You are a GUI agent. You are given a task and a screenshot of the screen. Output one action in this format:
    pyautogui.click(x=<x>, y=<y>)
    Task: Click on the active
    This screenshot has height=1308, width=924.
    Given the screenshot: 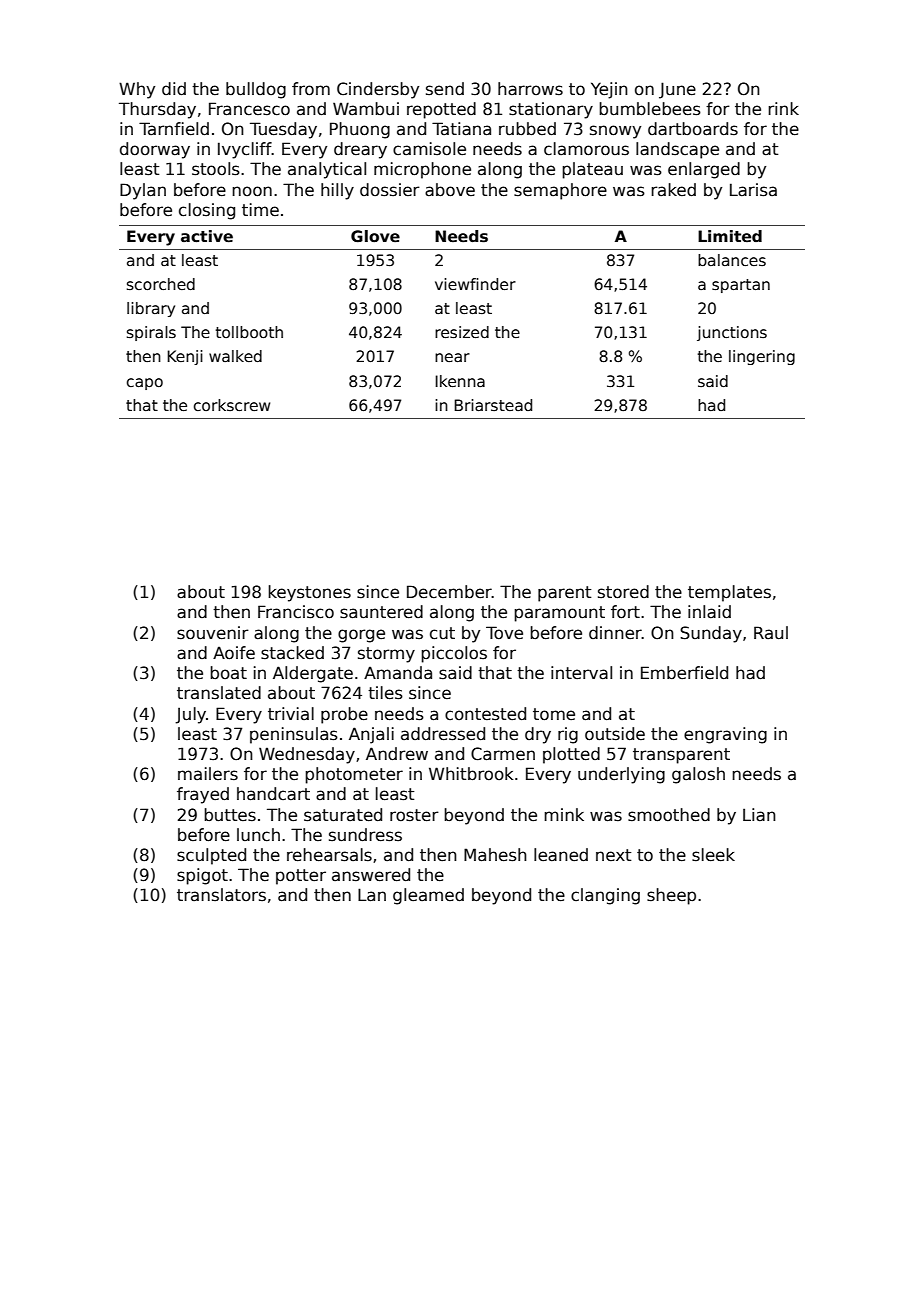 What is the action you would take?
    pyautogui.click(x=207, y=236)
